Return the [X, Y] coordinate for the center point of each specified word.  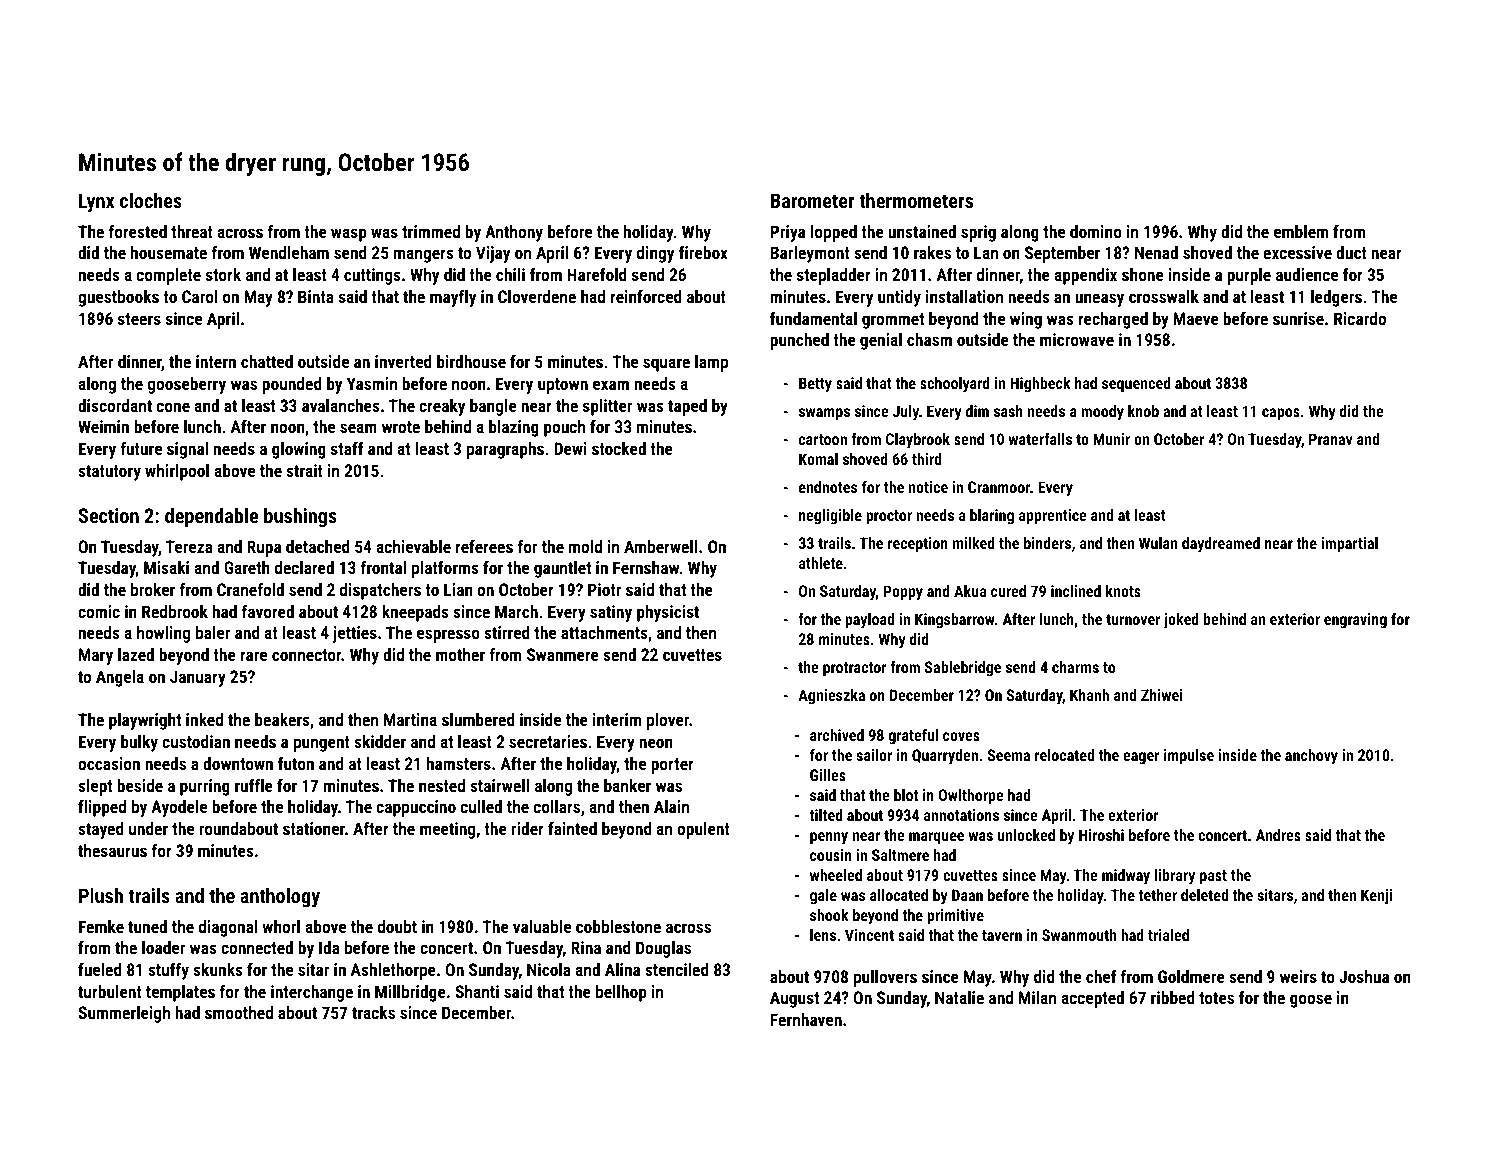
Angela [120, 678]
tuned [147, 926]
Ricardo [1360, 318]
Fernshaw [646, 567]
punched [799, 341]
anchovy [1311, 757]
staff [347, 448]
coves [961, 736]
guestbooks [118, 298]
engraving [1355, 621]
